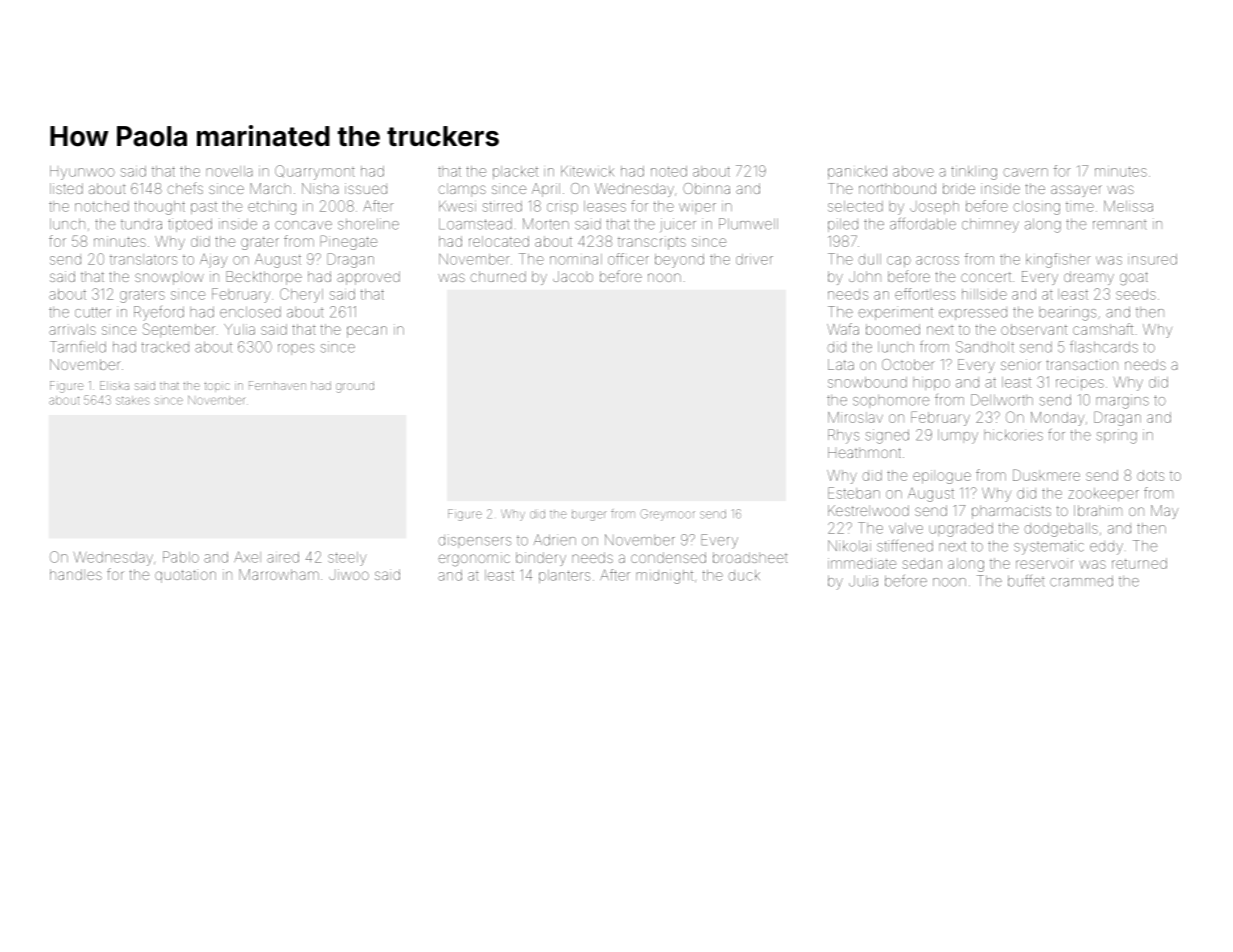 The image size is (1233, 952). What do you see at coordinates (229, 171) in the screenshot?
I see `novella` at bounding box center [229, 171].
